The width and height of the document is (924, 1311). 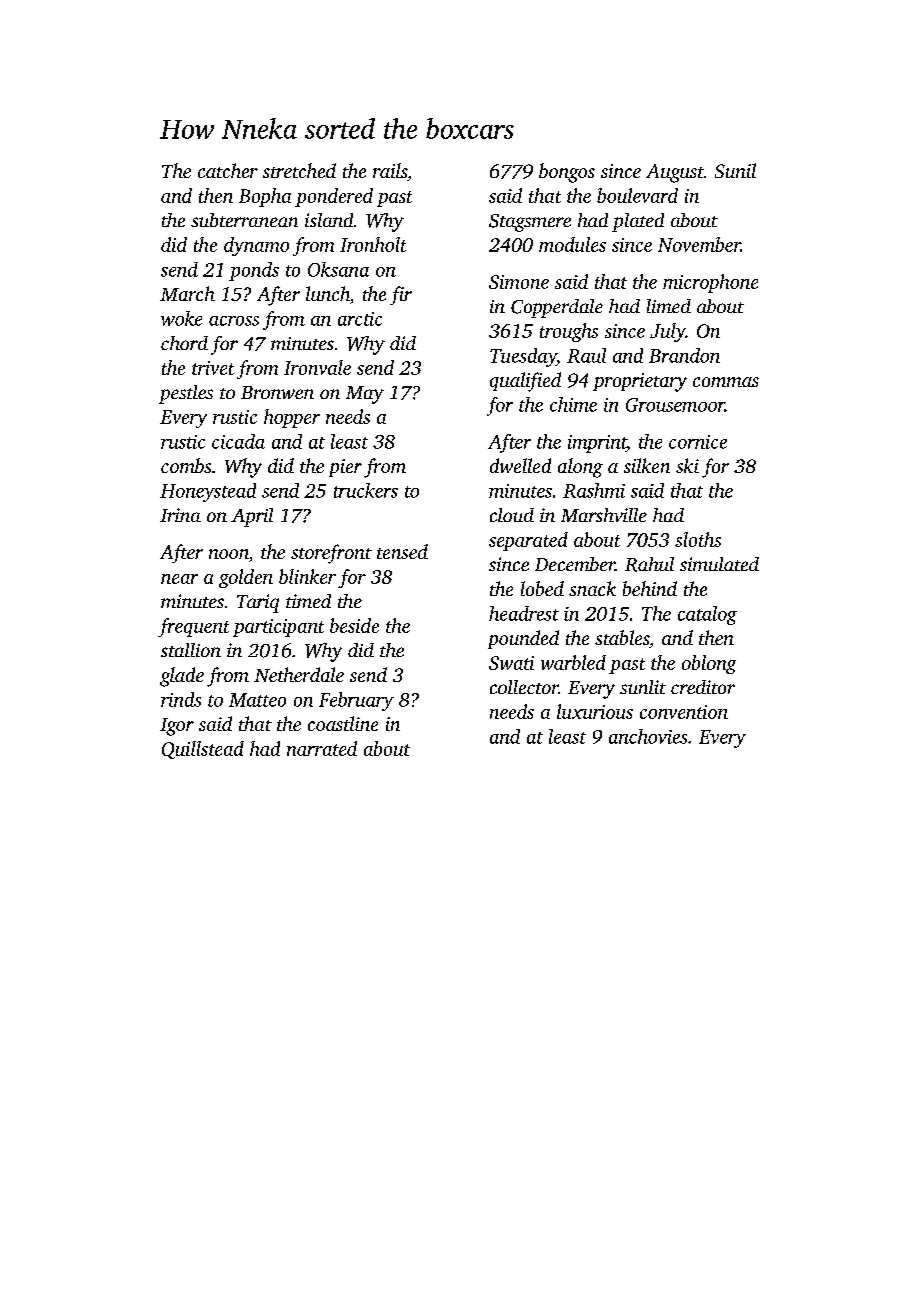 What do you see at coordinates (675, 173) in the document?
I see `August` at bounding box center [675, 173].
